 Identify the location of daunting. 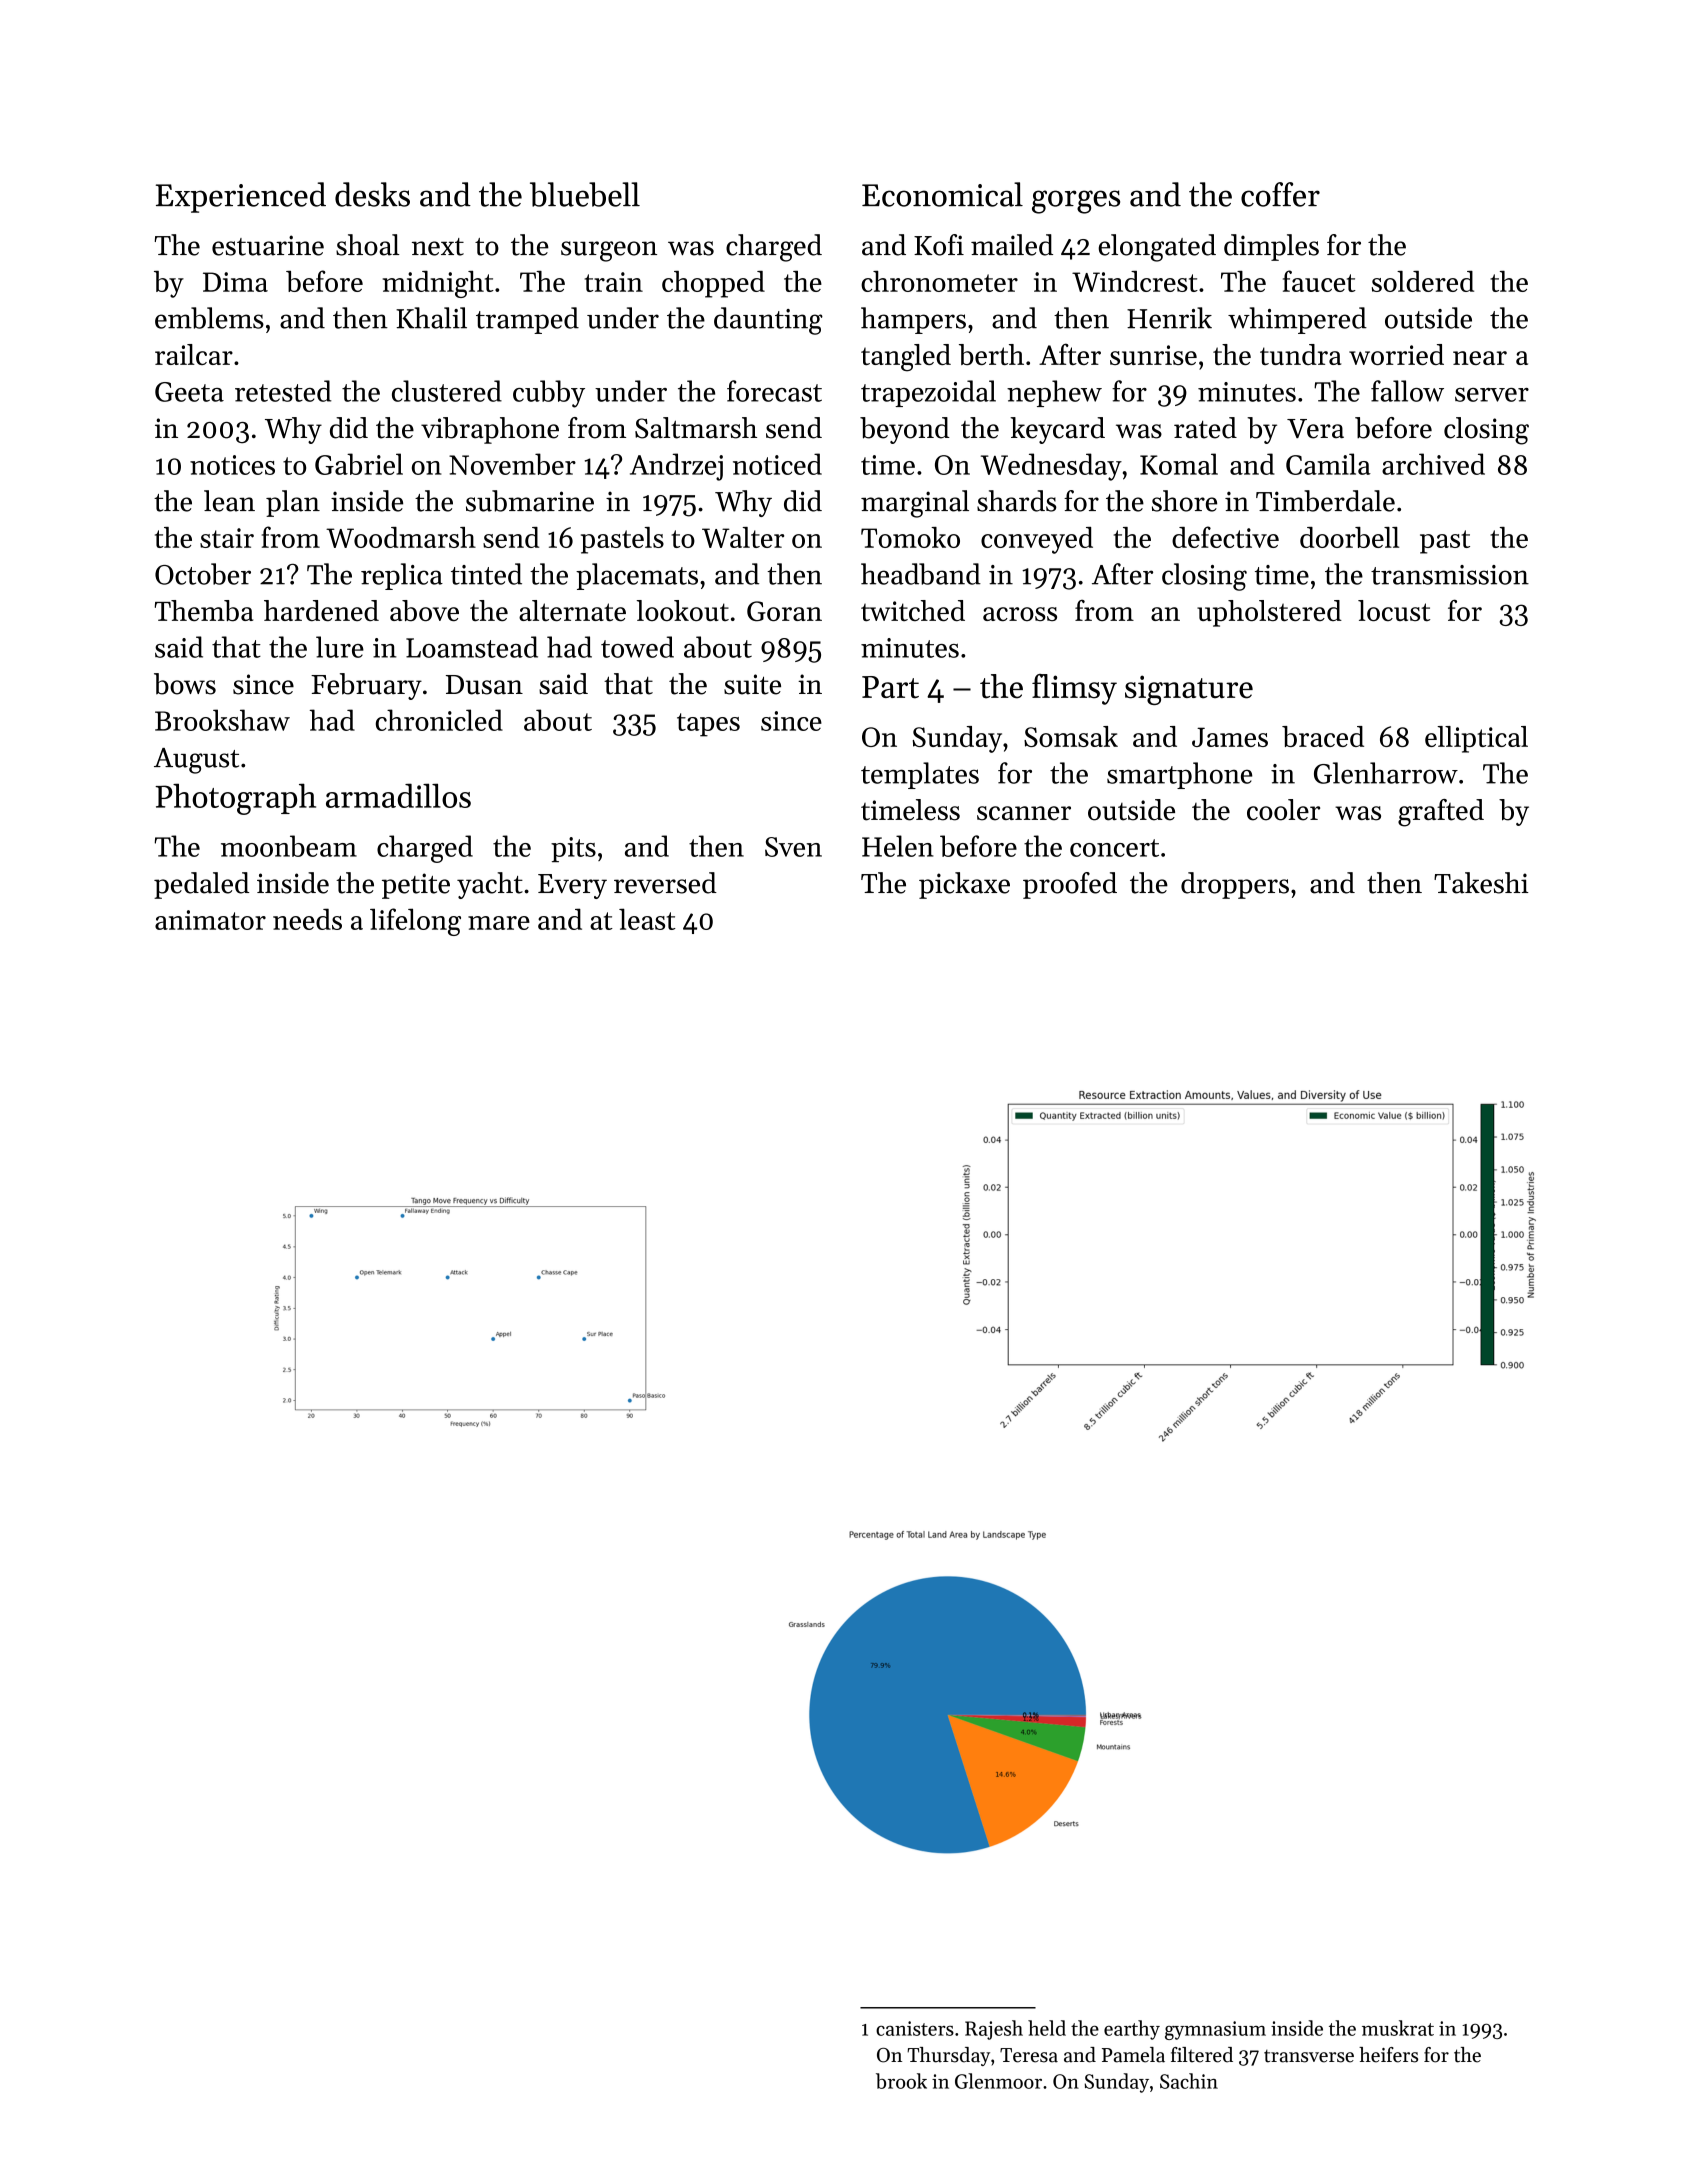
(768, 321).
